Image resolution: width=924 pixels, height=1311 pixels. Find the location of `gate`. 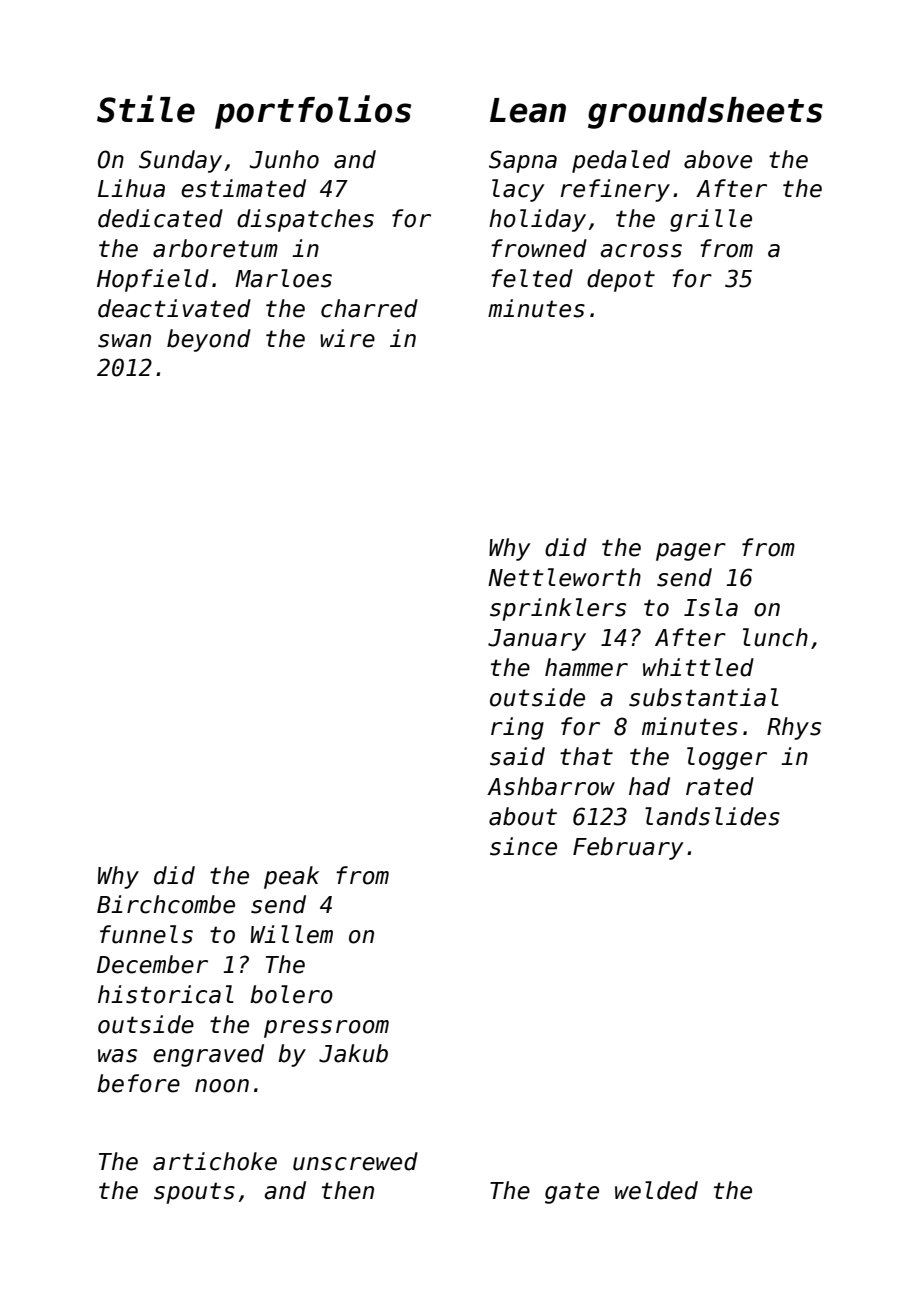

gate is located at coordinates (572, 1193).
